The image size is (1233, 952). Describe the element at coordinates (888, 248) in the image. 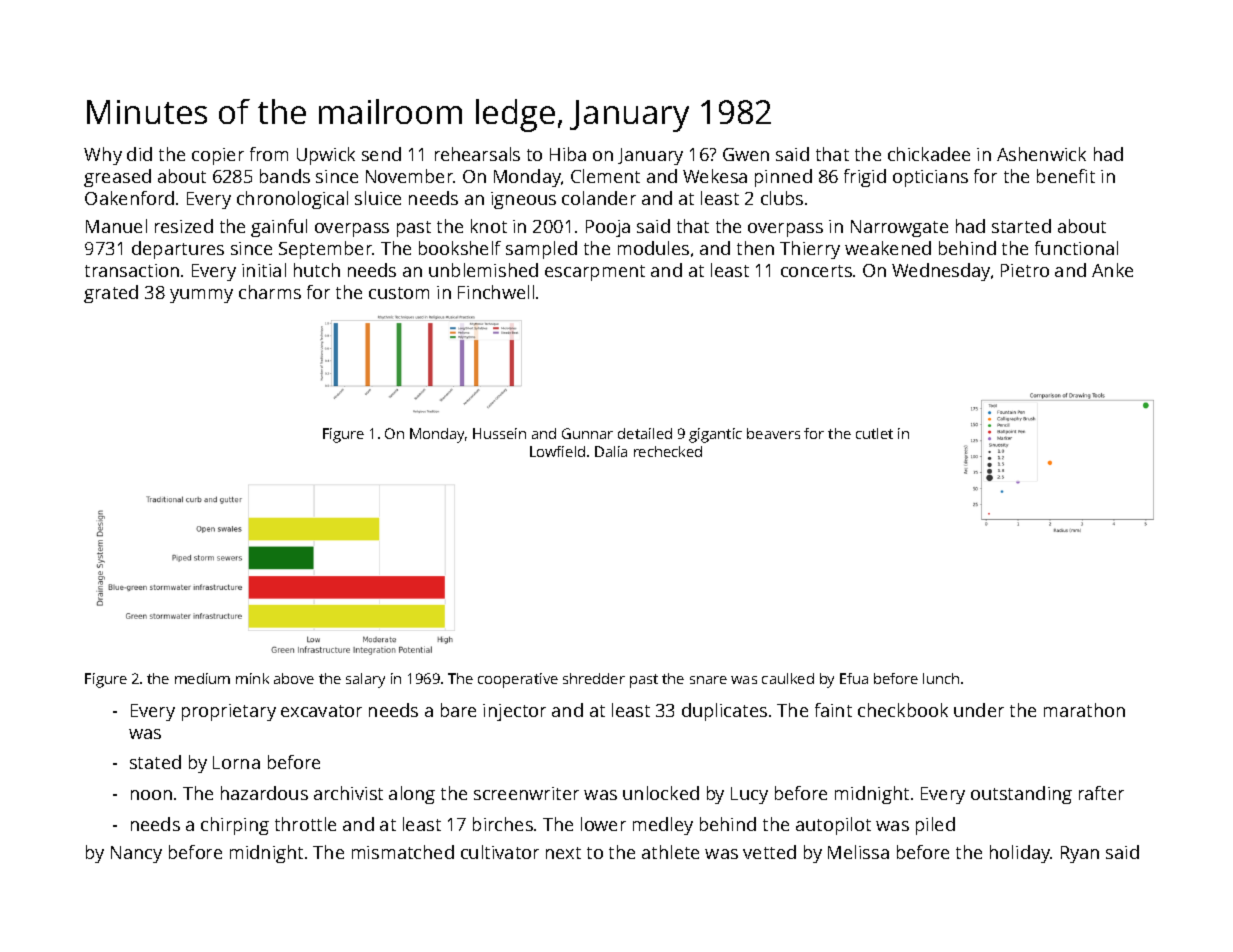

I see `weakened` at that location.
